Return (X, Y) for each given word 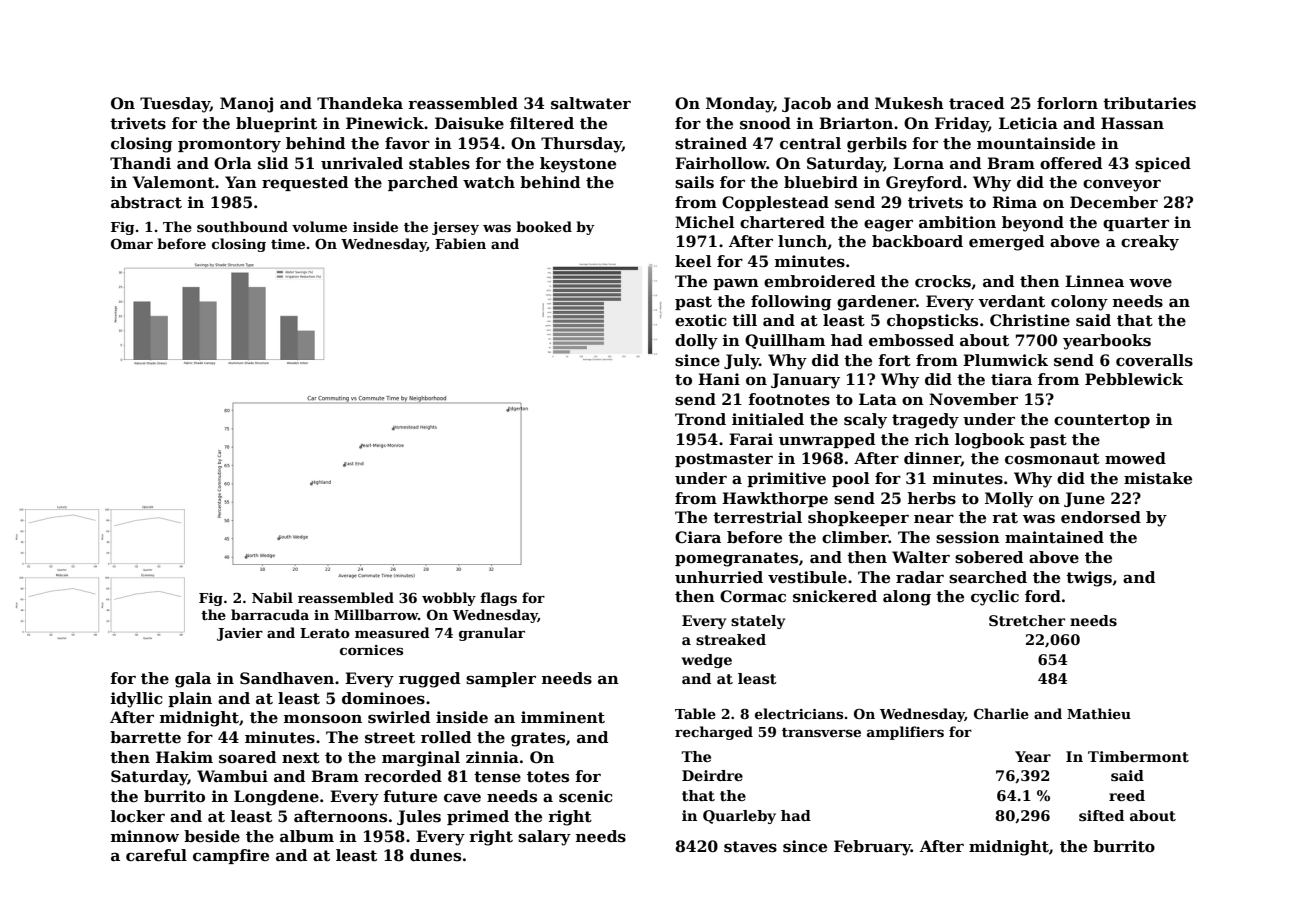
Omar (132, 244)
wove (1150, 283)
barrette (145, 737)
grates (538, 739)
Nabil (272, 597)
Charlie (1001, 713)
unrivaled (362, 163)
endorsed (1101, 517)
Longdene (276, 798)
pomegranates (736, 559)
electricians (799, 713)
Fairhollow (721, 163)
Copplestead (775, 203)
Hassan (1132, 123)
